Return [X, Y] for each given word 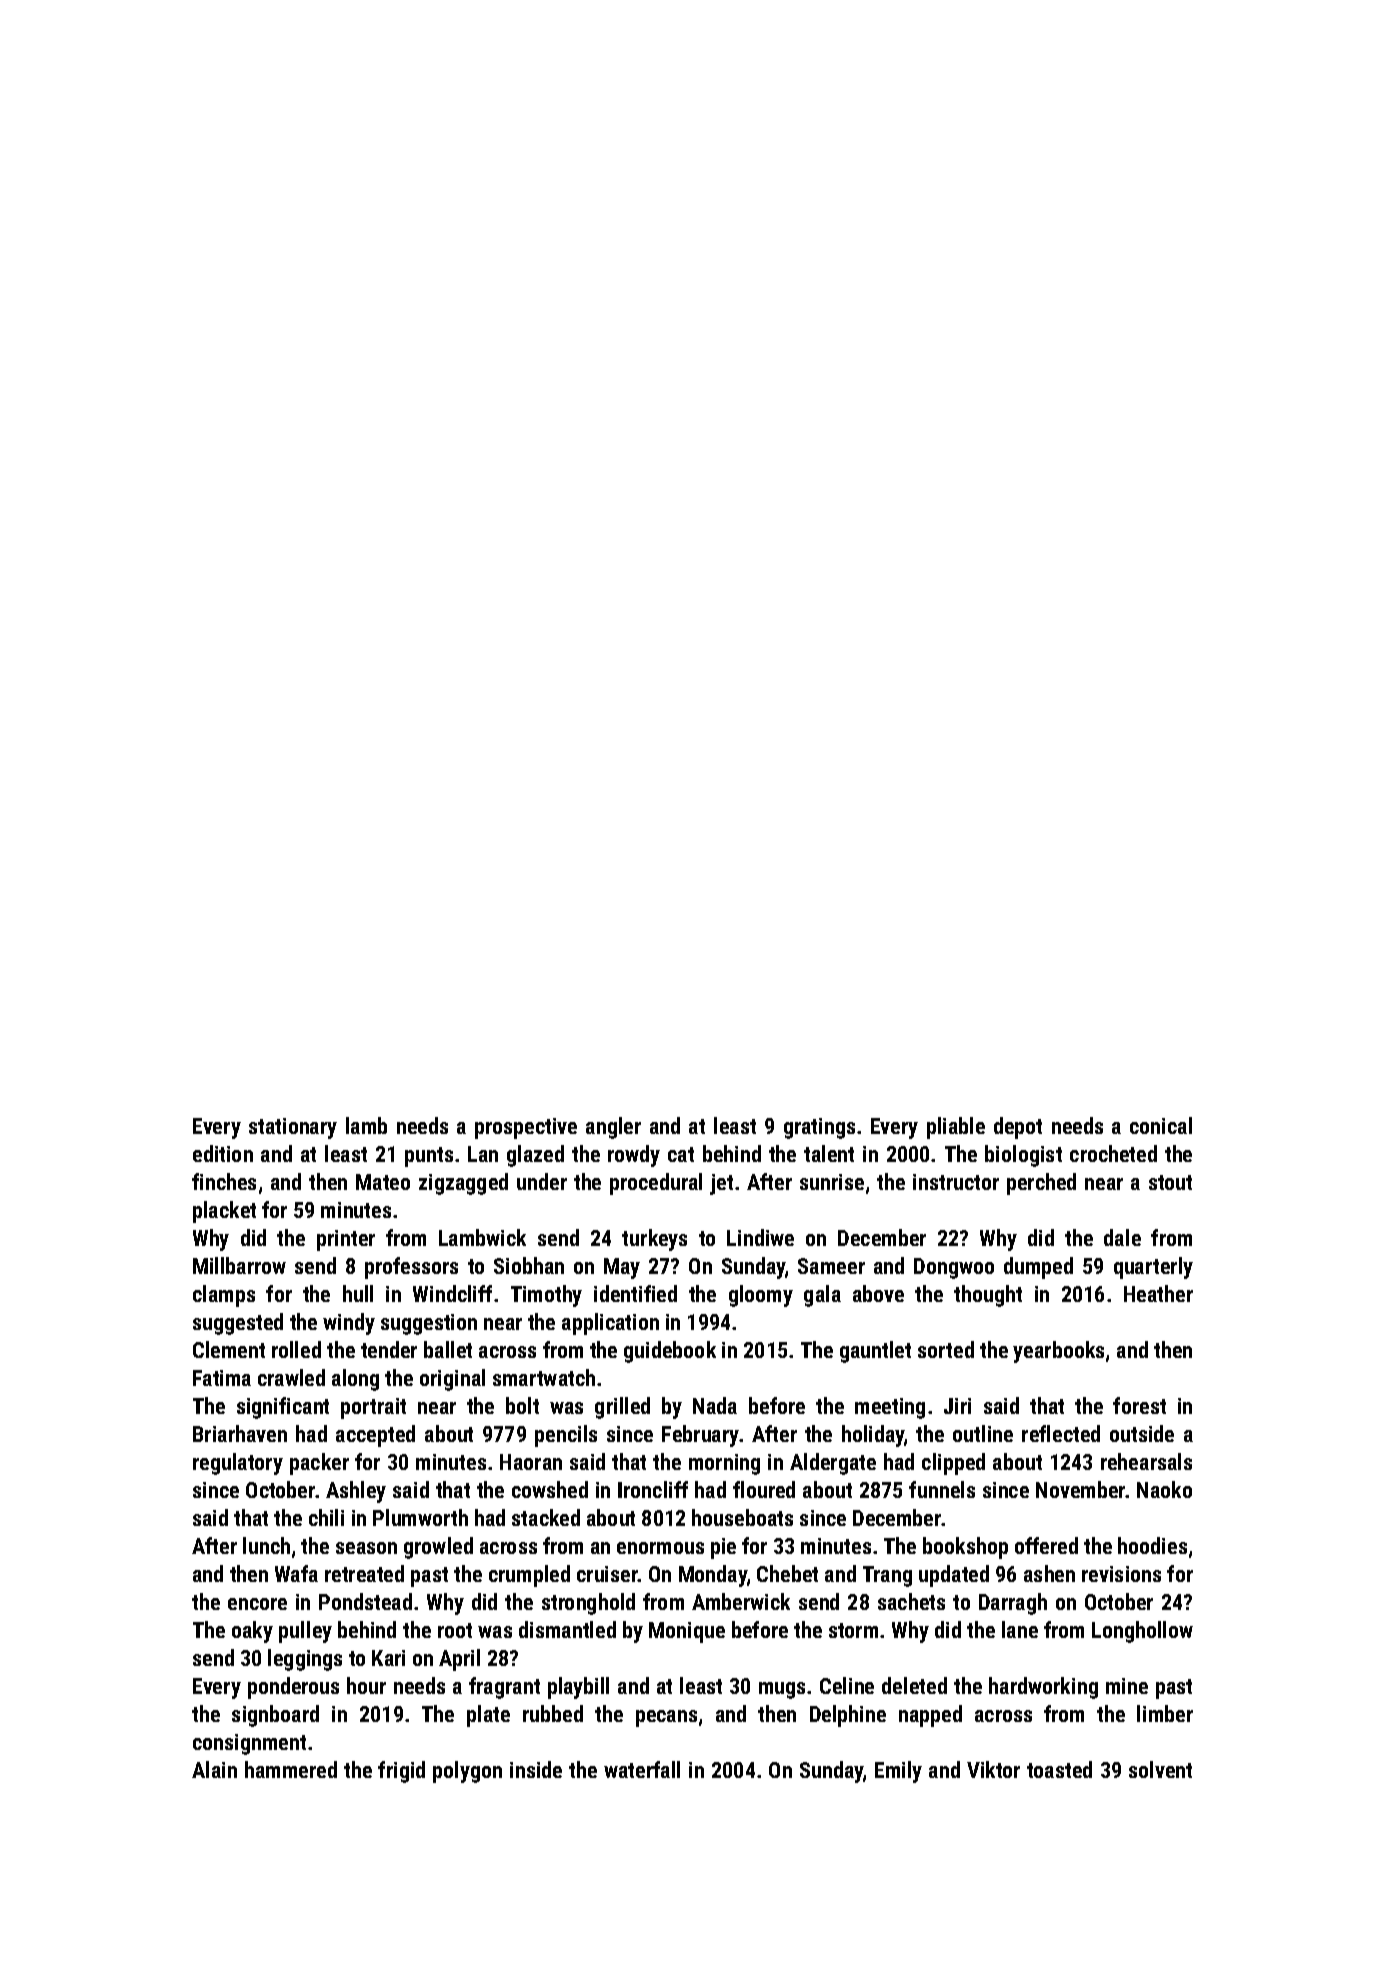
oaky [252, 1632]
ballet [448, 1349]
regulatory [238, 1464]
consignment [249, 1744]
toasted [1059, 1769]
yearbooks [1058, 1352]
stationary [293, 1128]
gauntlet [875, 1352]
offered [1046, 1545]
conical [1161, 1125]
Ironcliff [653, 1489]
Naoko [1164, 1489]
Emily [898, 1772]
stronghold [588, 1604]
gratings [819, 1128]
